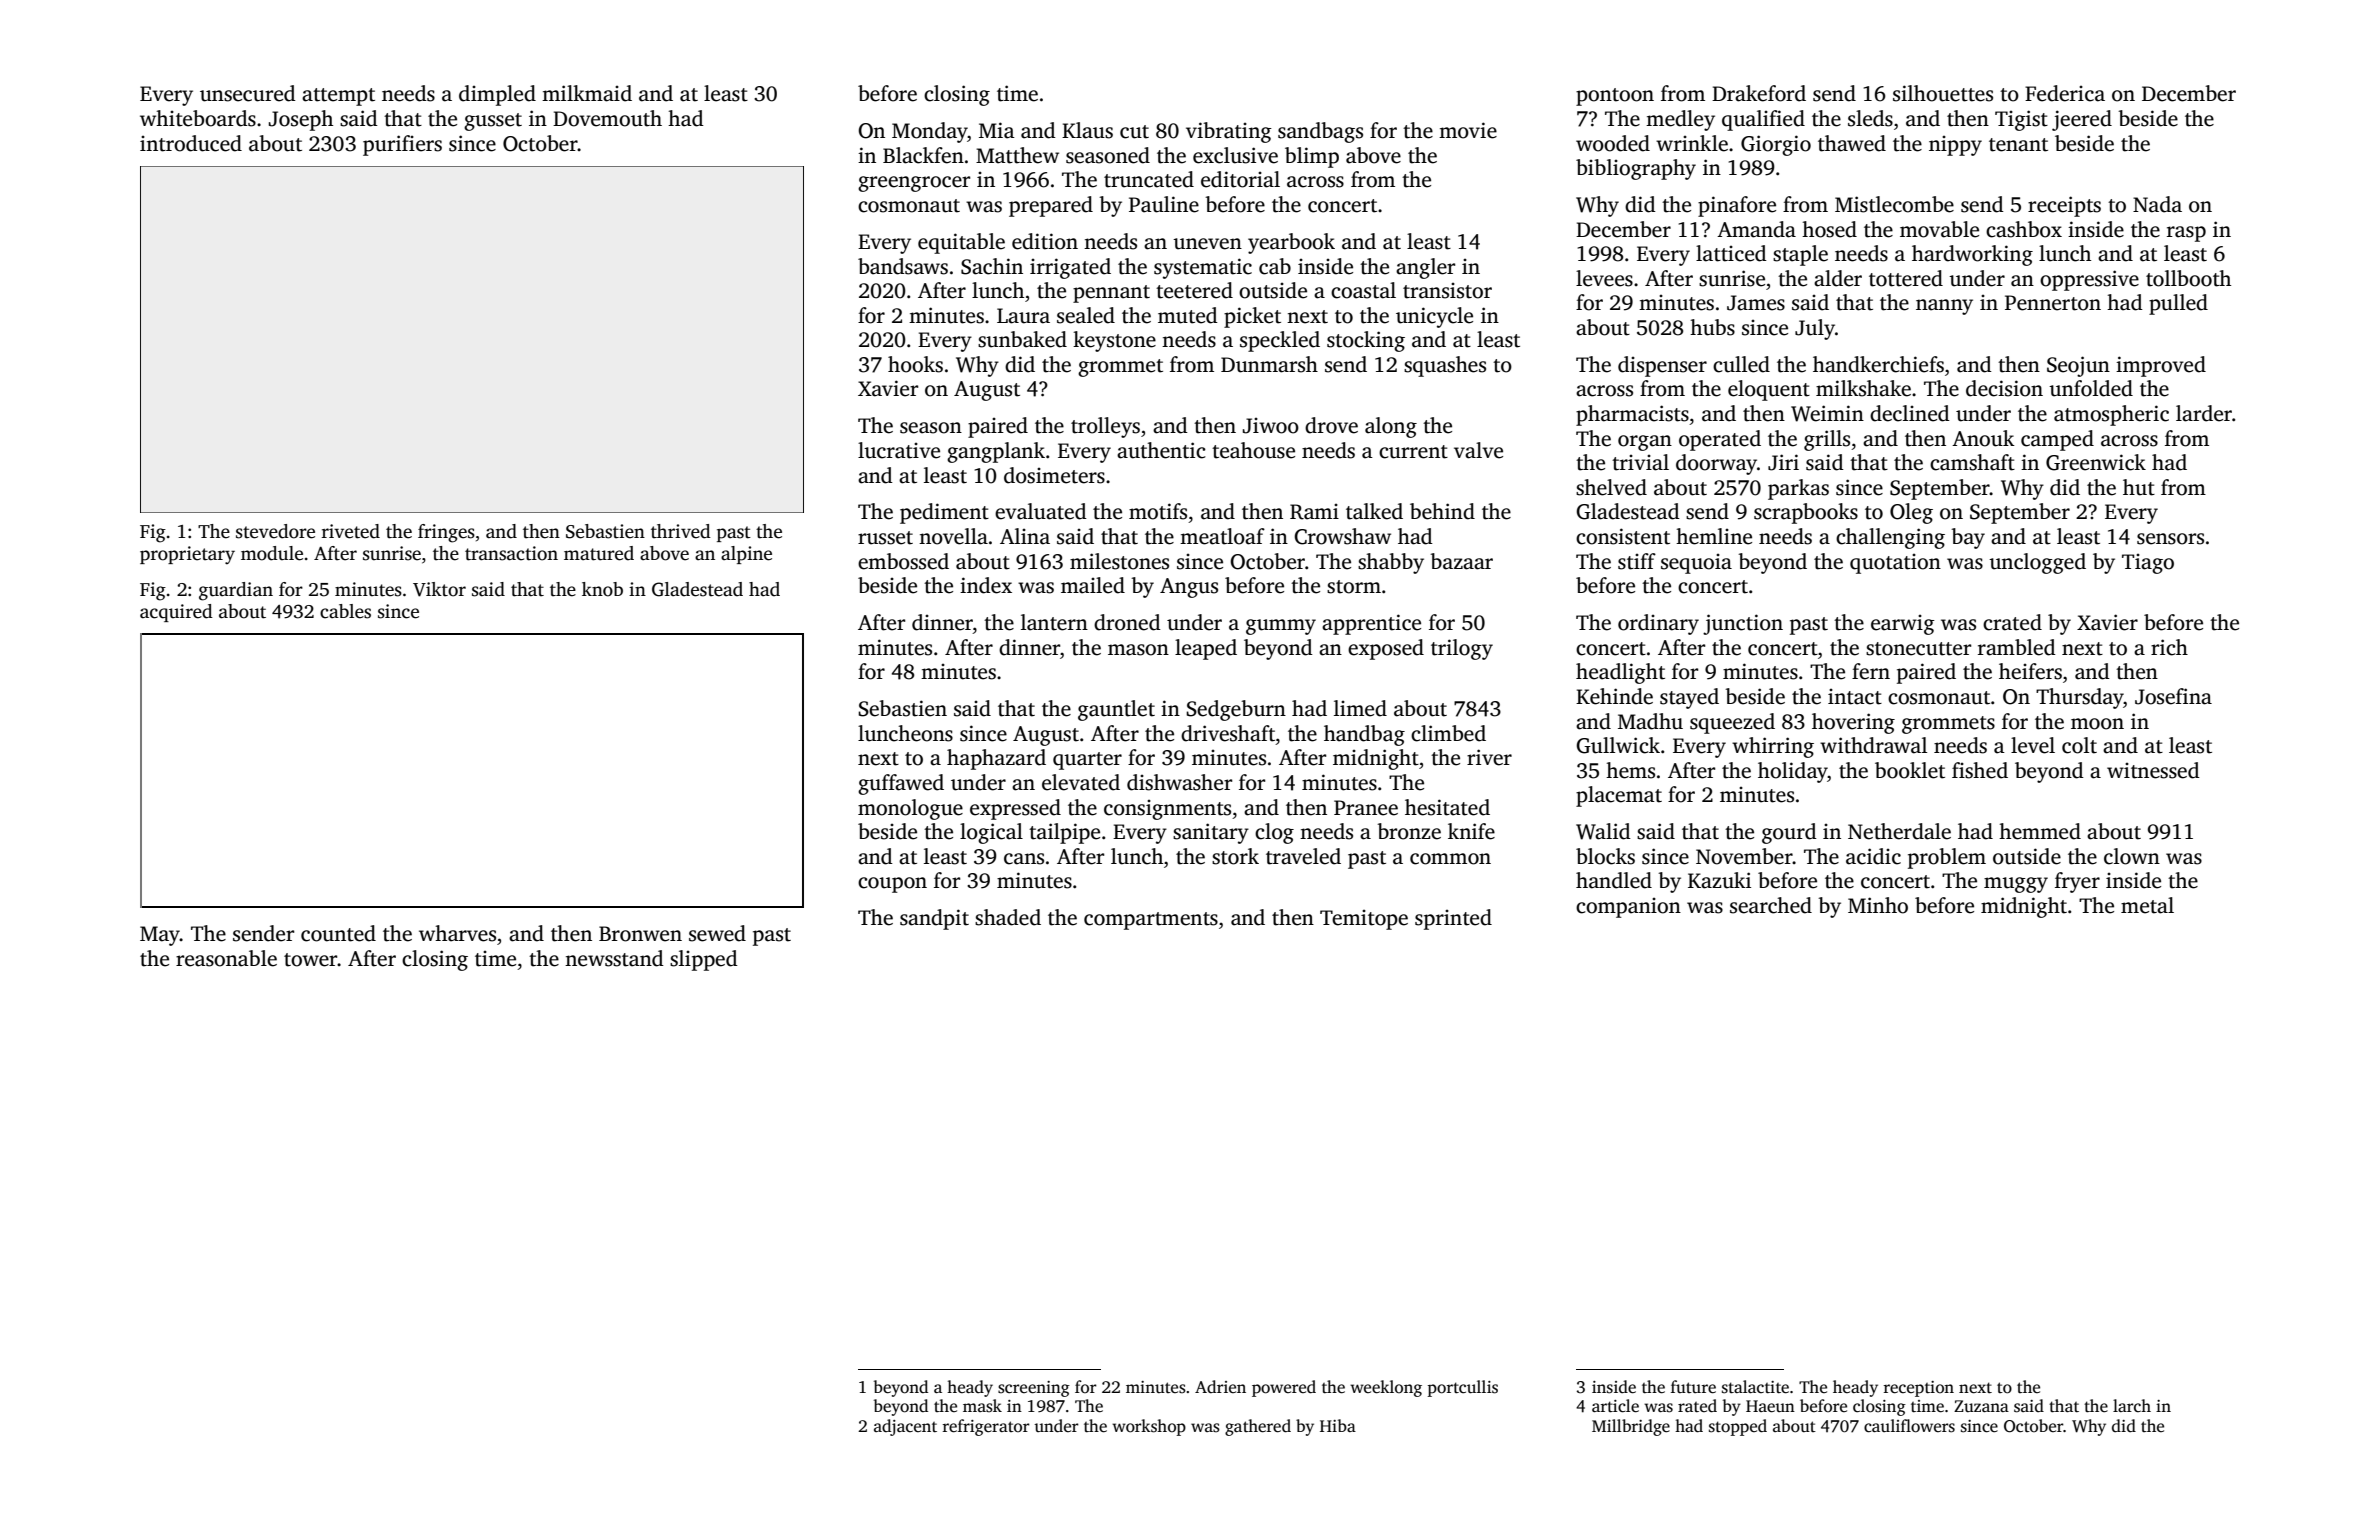 The width and height of the screenshot is (2380, 1540). I want to click on unsecured, so click(248, 93).
